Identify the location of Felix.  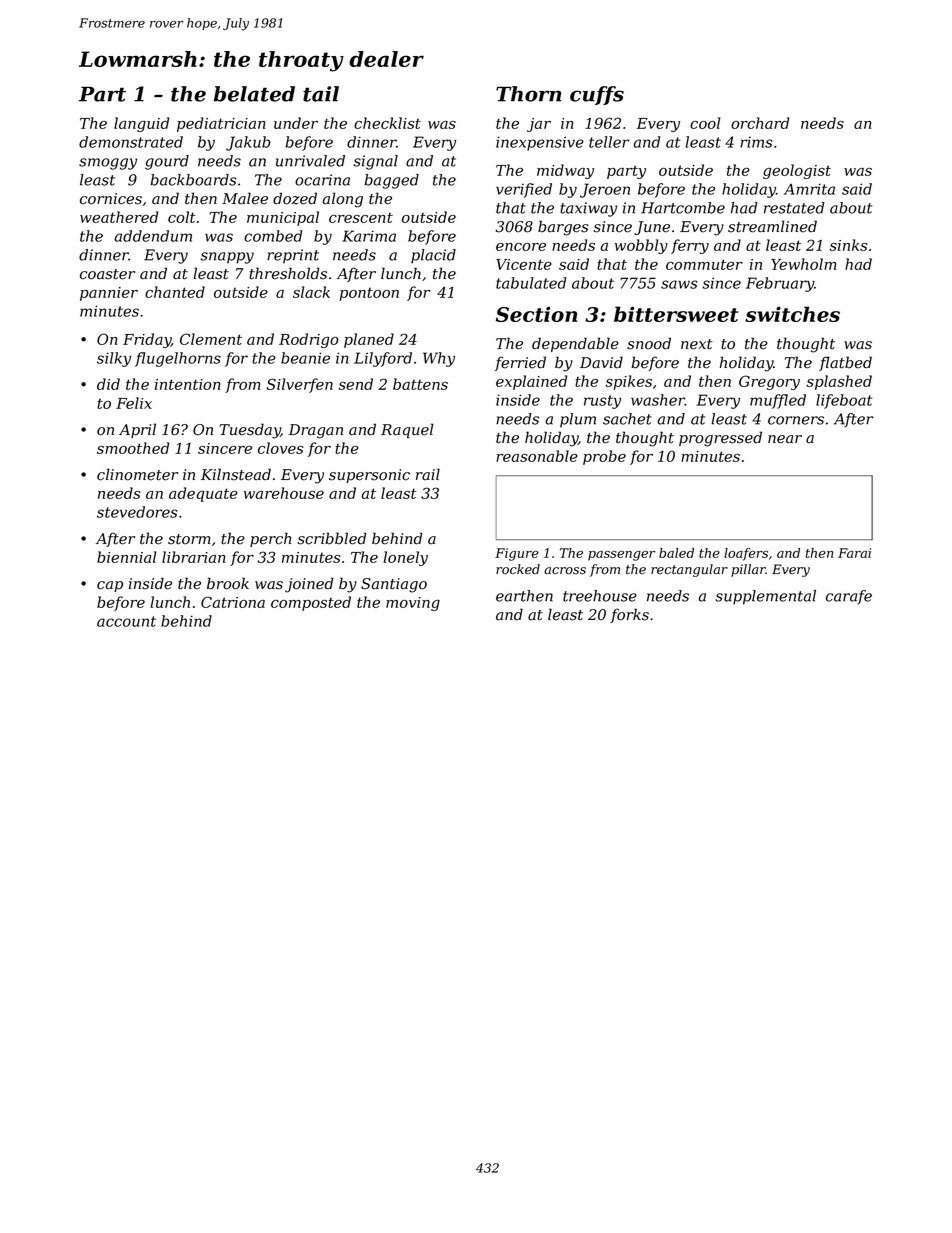
(134, 403).
